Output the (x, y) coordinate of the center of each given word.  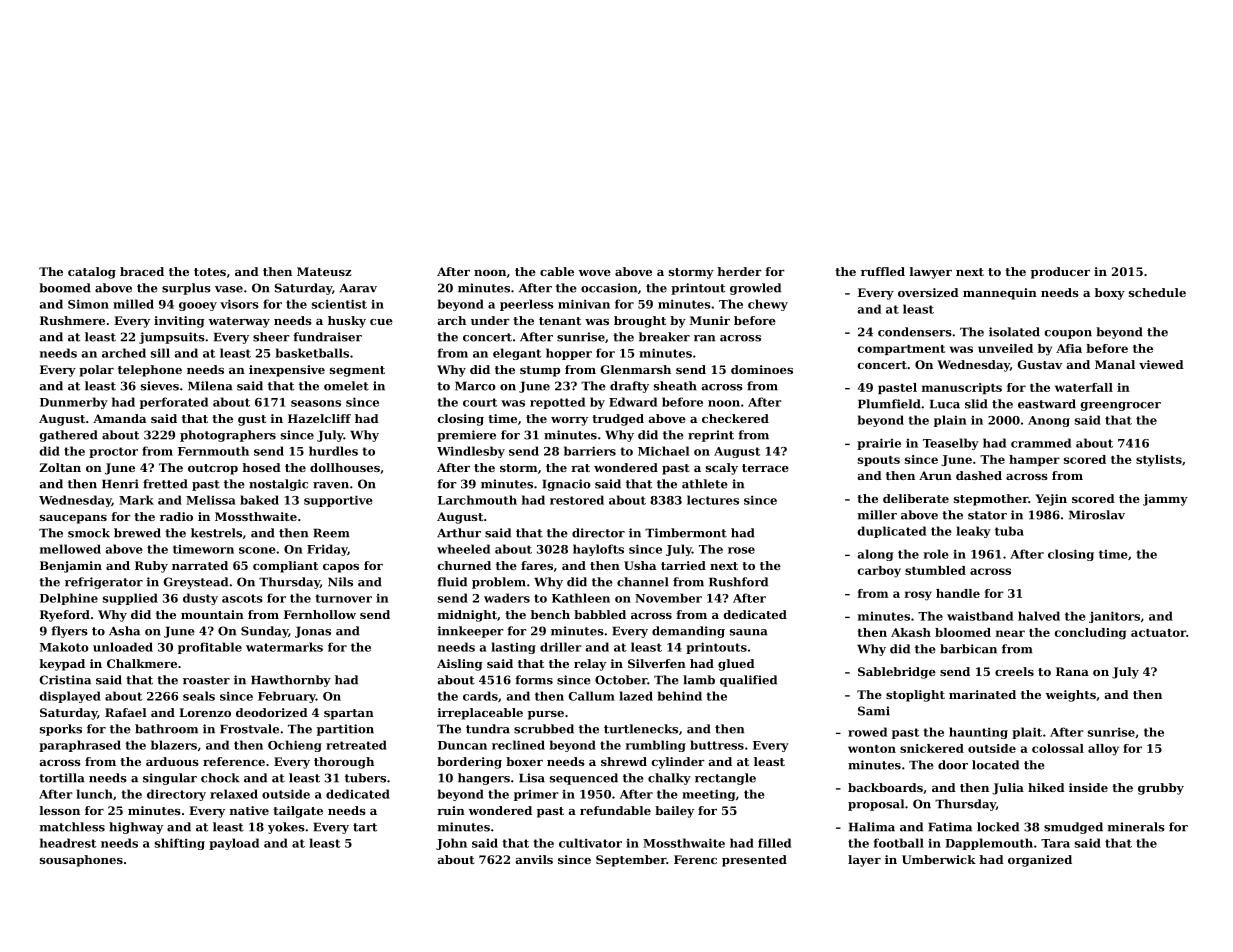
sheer (271, 337)
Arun (935, 475)
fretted (165, 484)
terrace (765, 468)
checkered (735, 418)
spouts (879, 461)
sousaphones (81, 861)
